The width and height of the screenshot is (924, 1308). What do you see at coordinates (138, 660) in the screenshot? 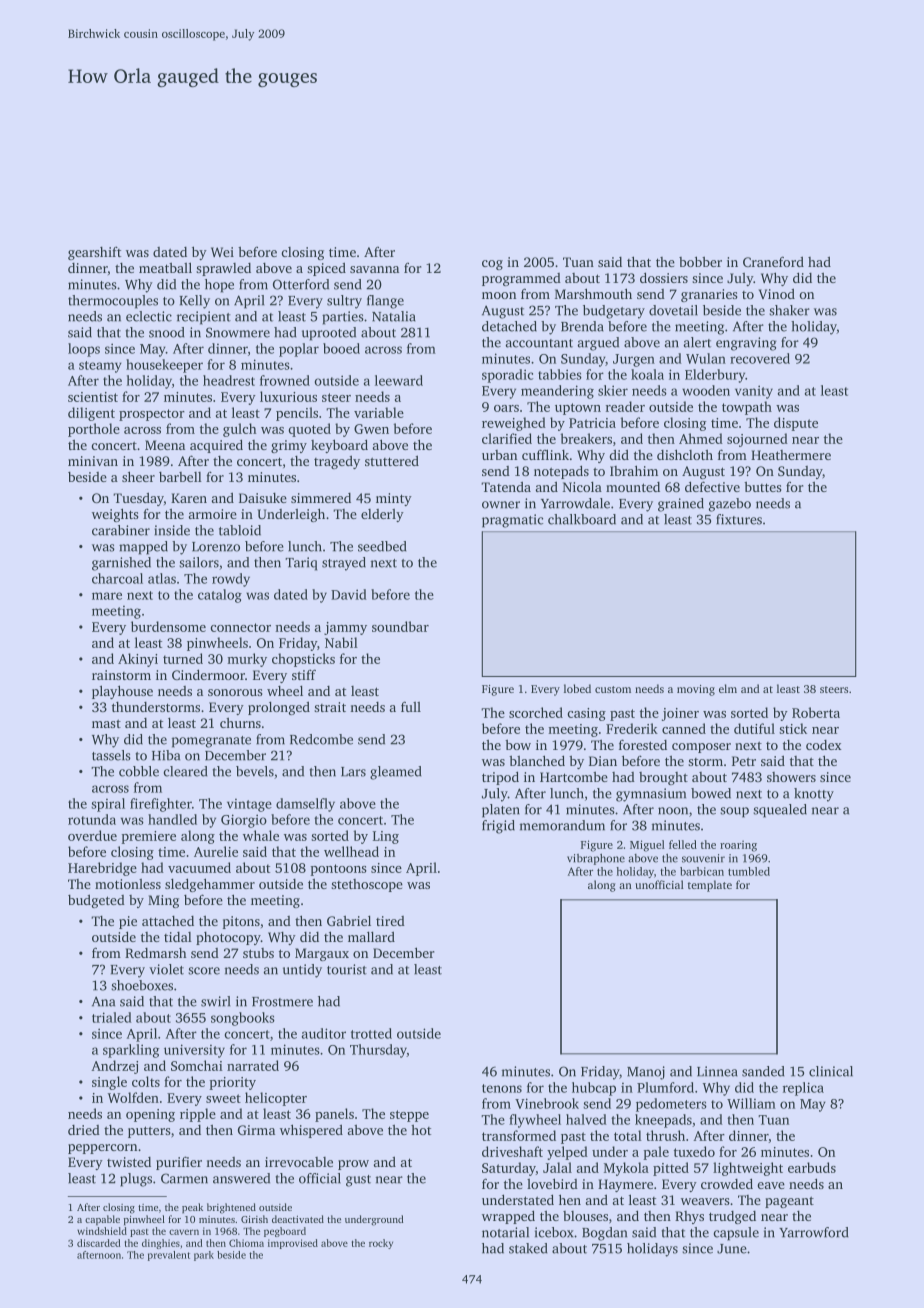
I see `Akinyi` at bounding box center [138, 660].
